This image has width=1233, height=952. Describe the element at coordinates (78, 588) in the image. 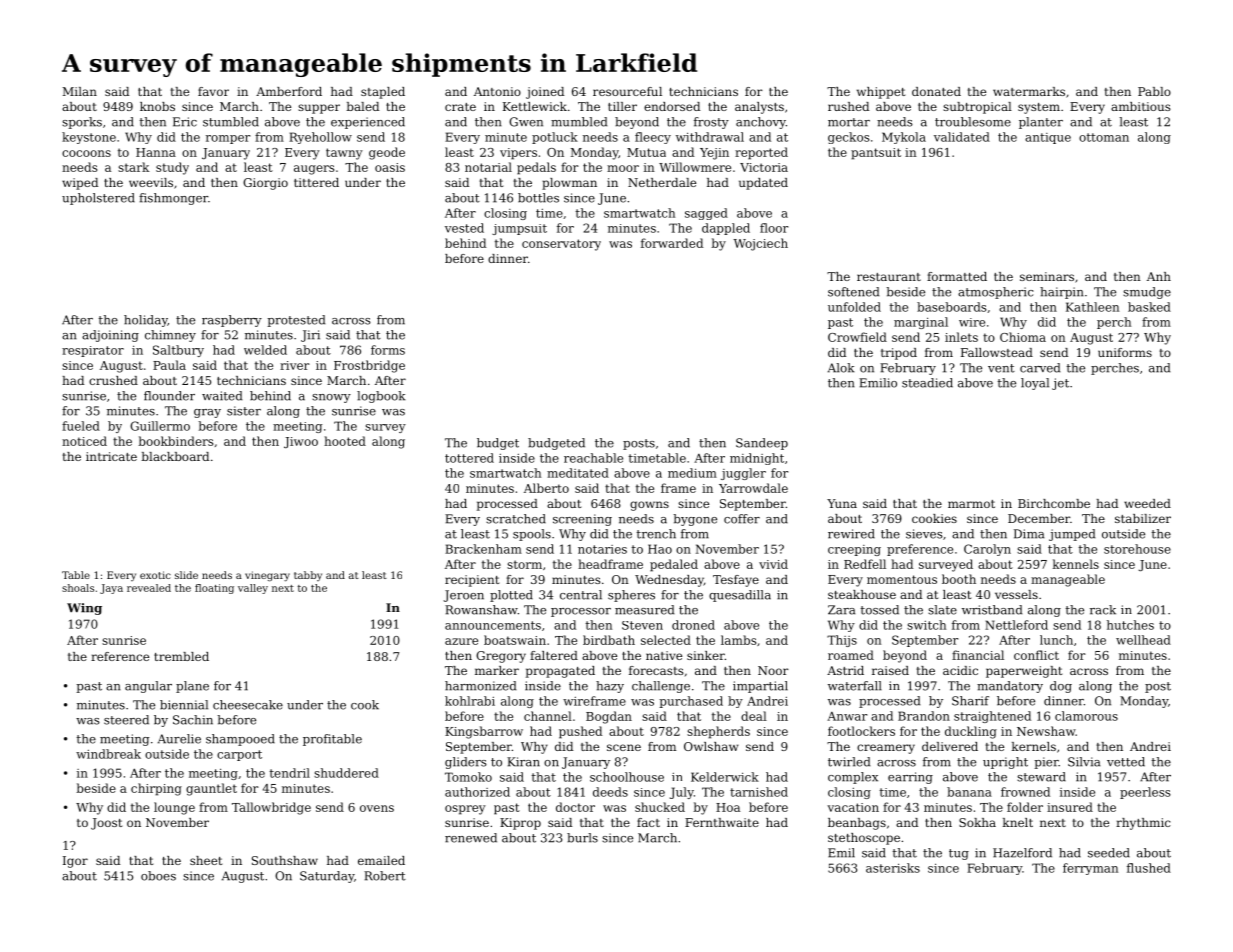

I see `shoals` at that location.
